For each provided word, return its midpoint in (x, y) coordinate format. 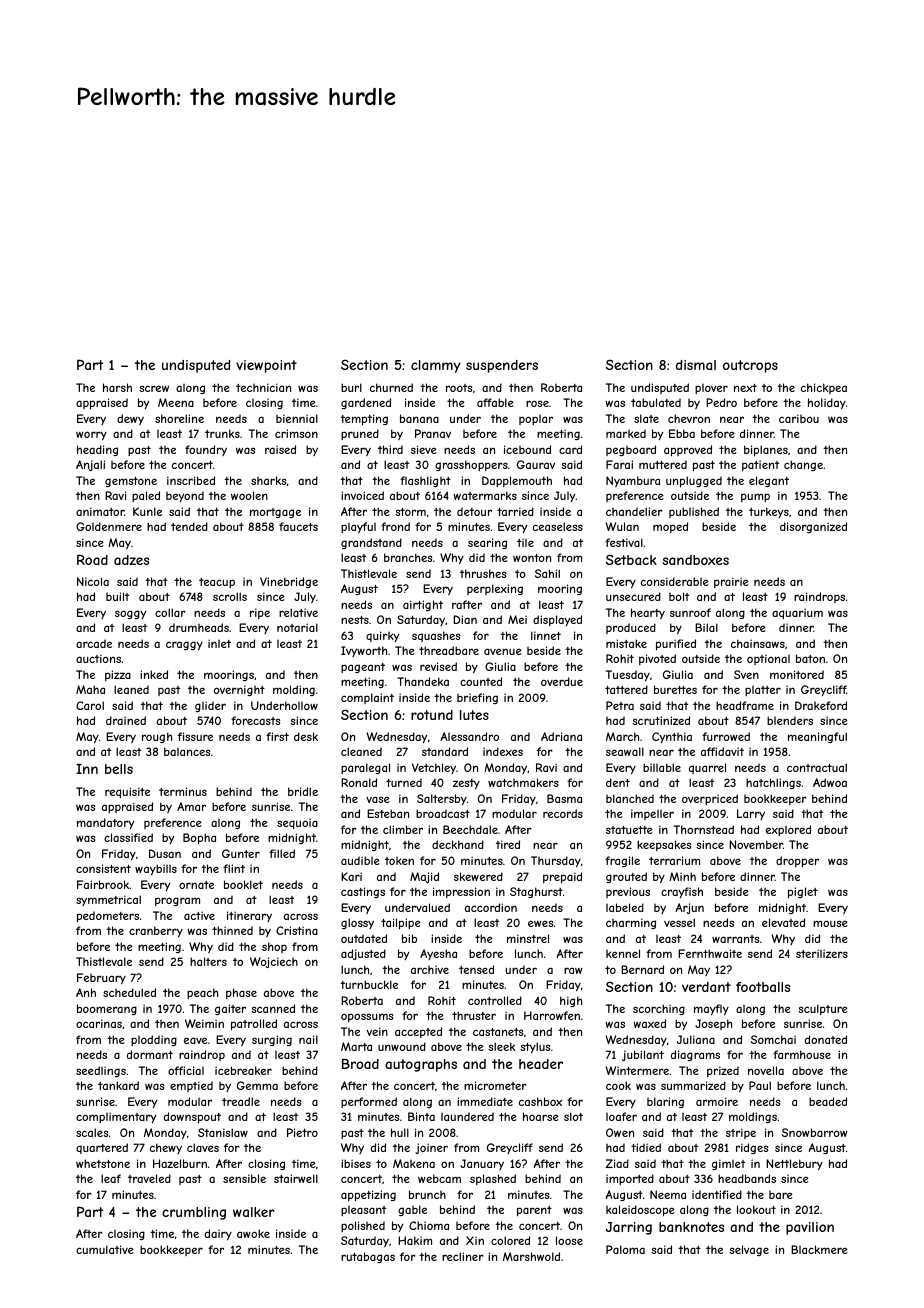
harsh (117, 387)
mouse (830, 923)
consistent (103, 868)
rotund (432, 715)
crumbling (194, 1213)
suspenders (502, 366)
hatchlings (773, 783)
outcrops (750, 366)
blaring (665, 1102)
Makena (414, 1163)
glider (210, 706)
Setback (631, 559)
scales (92, 1132)
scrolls (230, 596)
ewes (540, 923)
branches (408, 557)
